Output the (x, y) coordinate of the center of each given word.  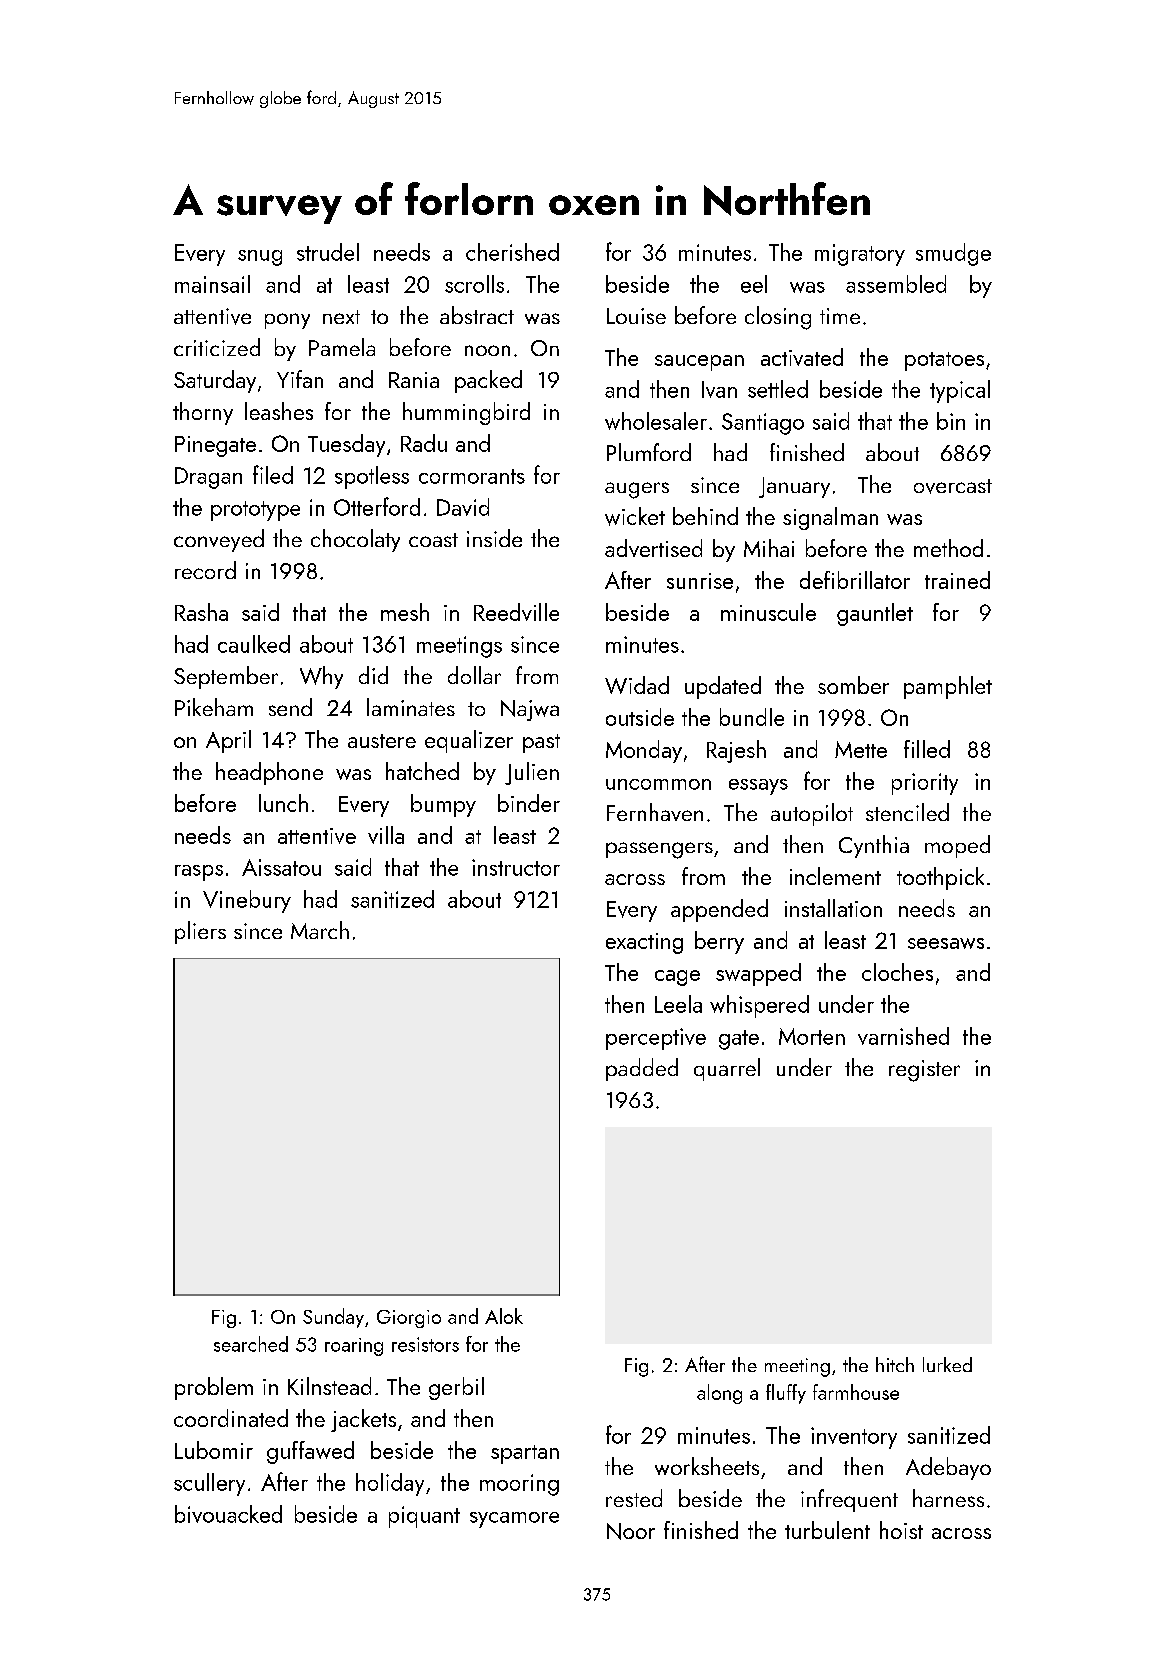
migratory (860, 255)
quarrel (727, 1069)
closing (778, 318)
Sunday (333, 1318)
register (924, 1071)
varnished (903, 1036)
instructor (516, 867)
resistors (425, 1344)
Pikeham (214, 707)
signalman (830, 518)
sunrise (700, 581)
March (320, 930)
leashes (279, 411)
